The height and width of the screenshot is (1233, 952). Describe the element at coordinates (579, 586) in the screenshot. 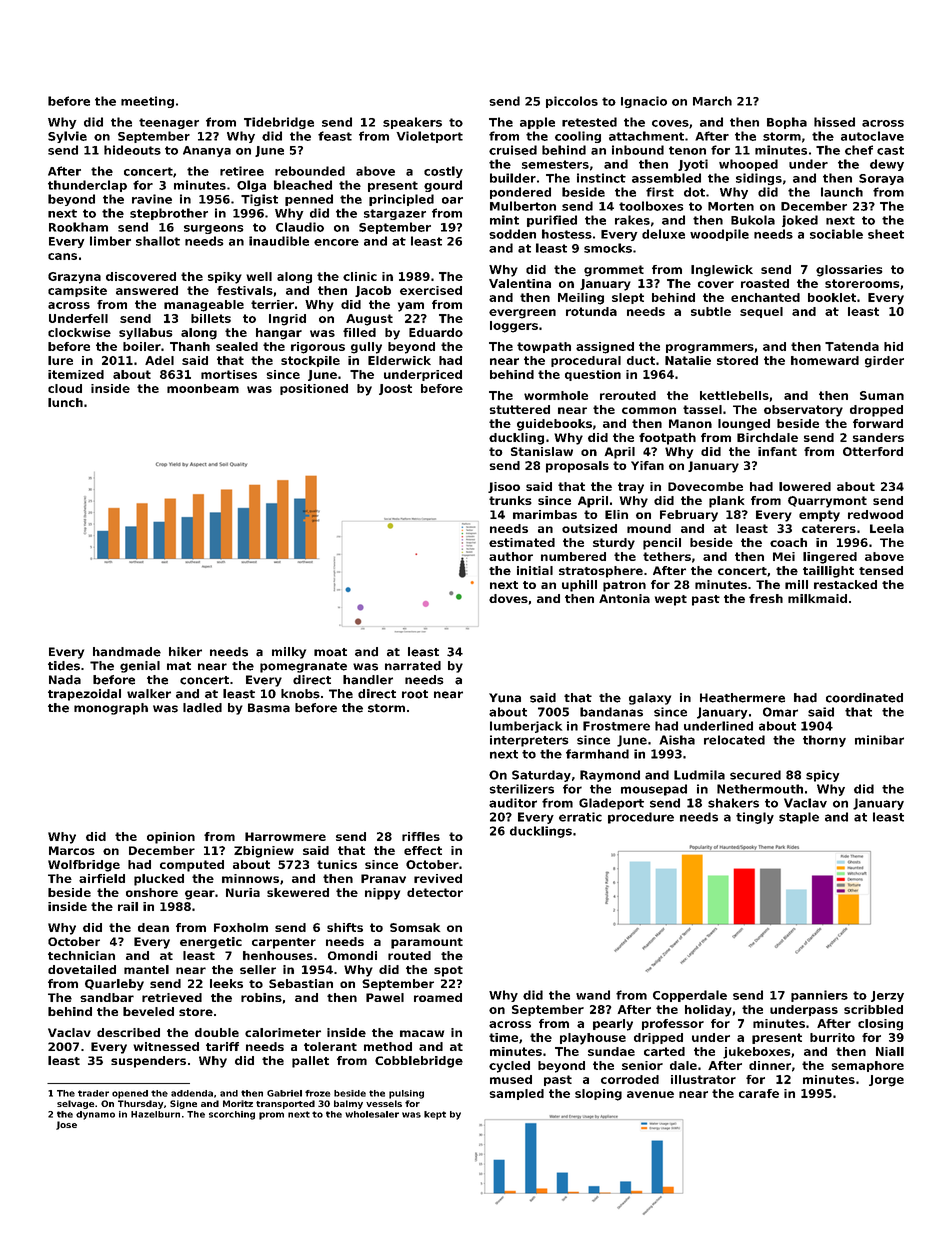

I see `uphill` at that location.
